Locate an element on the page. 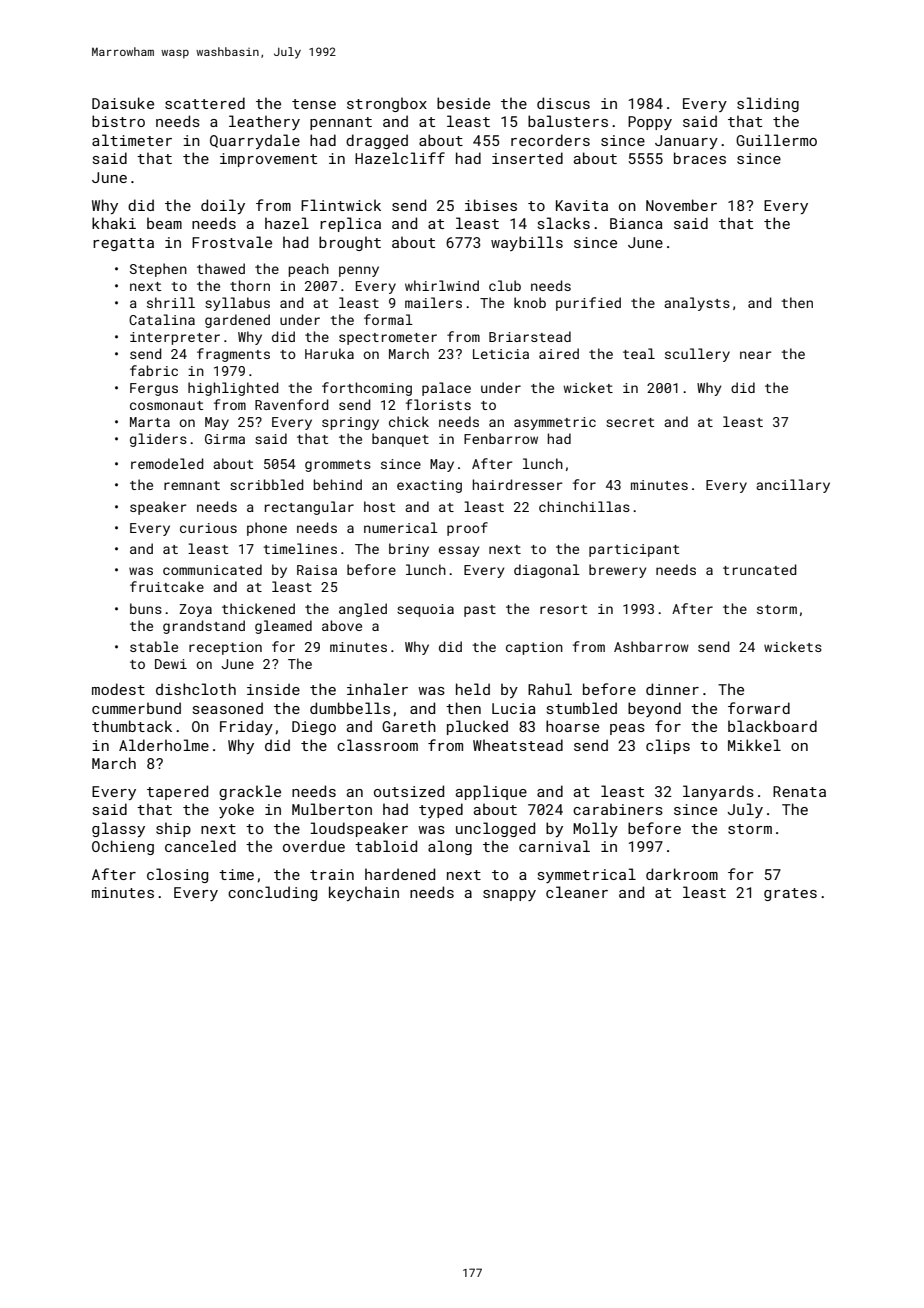 This document has height=1308, width=924. past is located at coordinates (480, 611).
